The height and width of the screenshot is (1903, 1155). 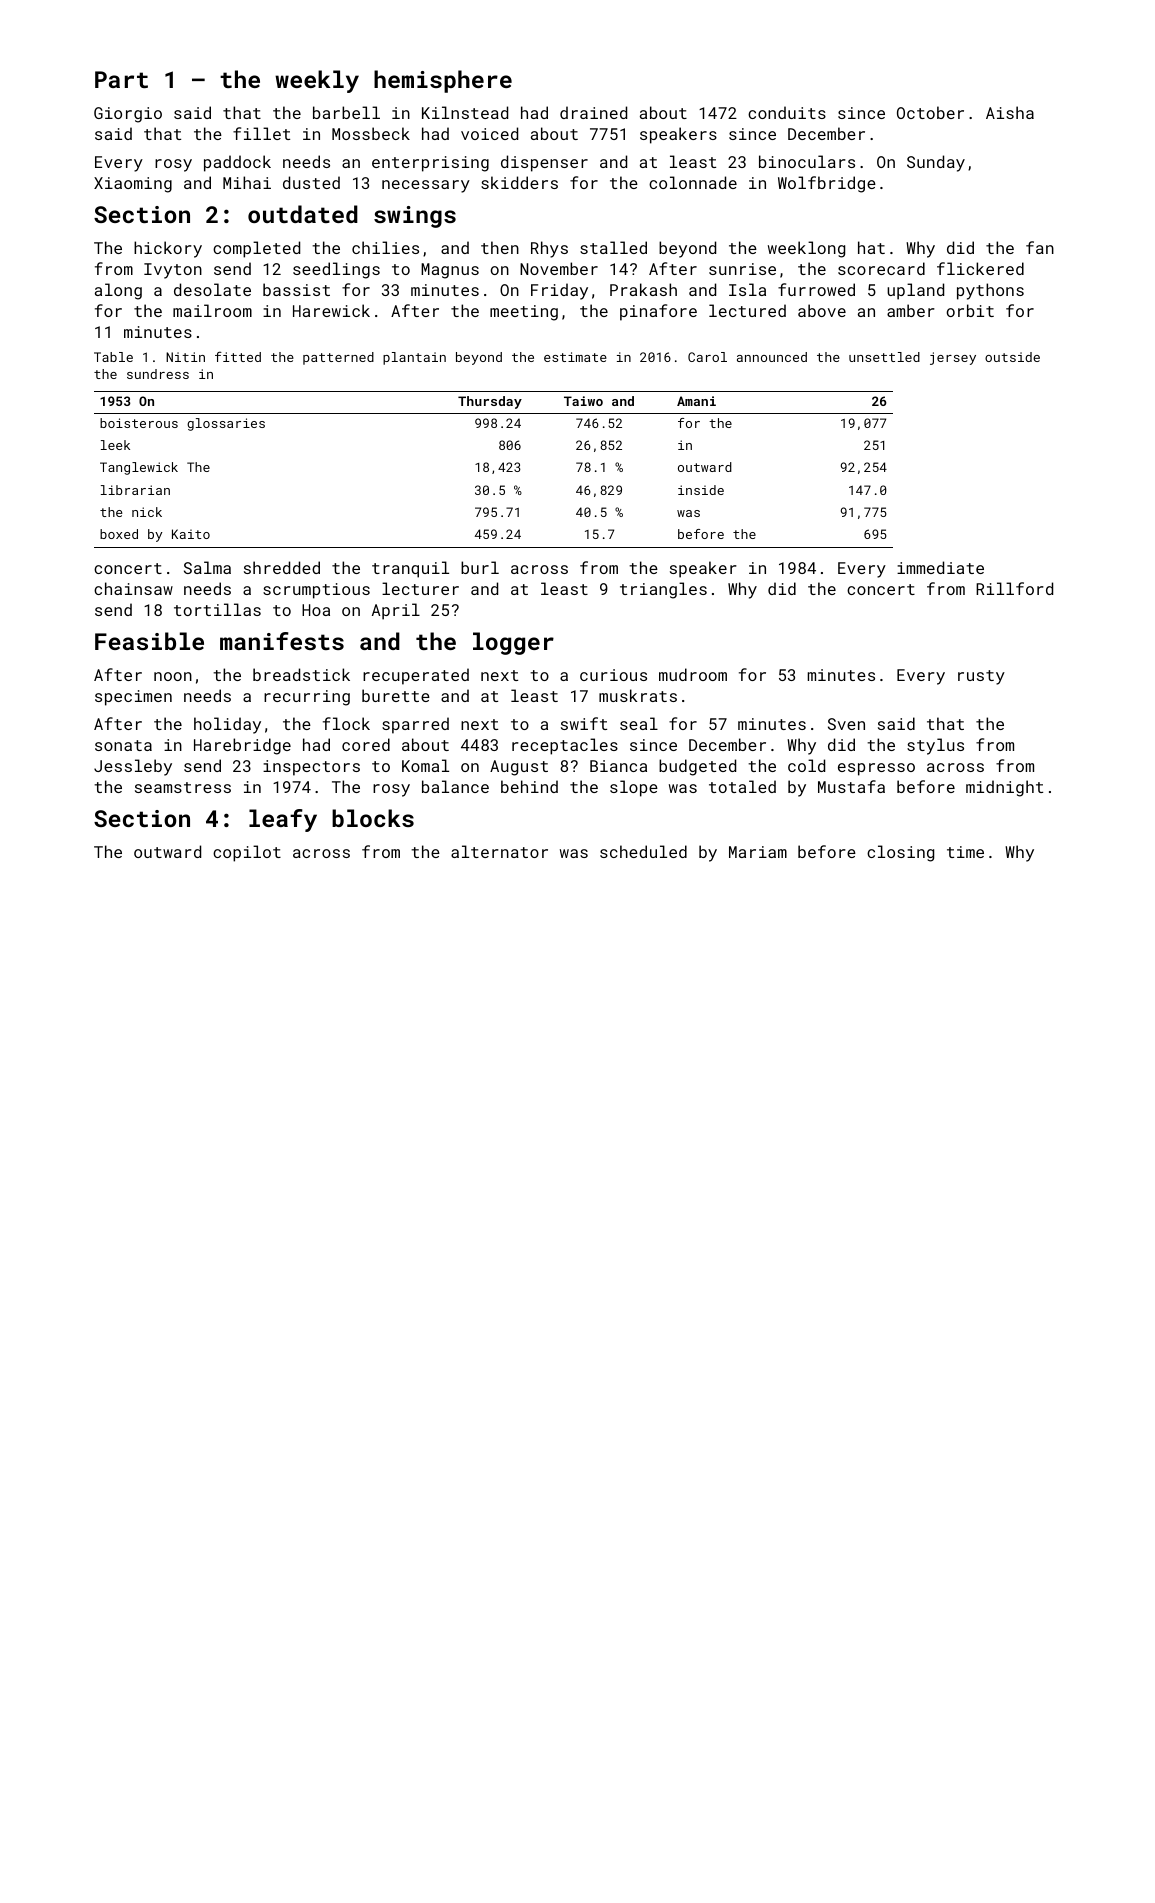 I want to click on leafy, so click(x=283, y=820).
